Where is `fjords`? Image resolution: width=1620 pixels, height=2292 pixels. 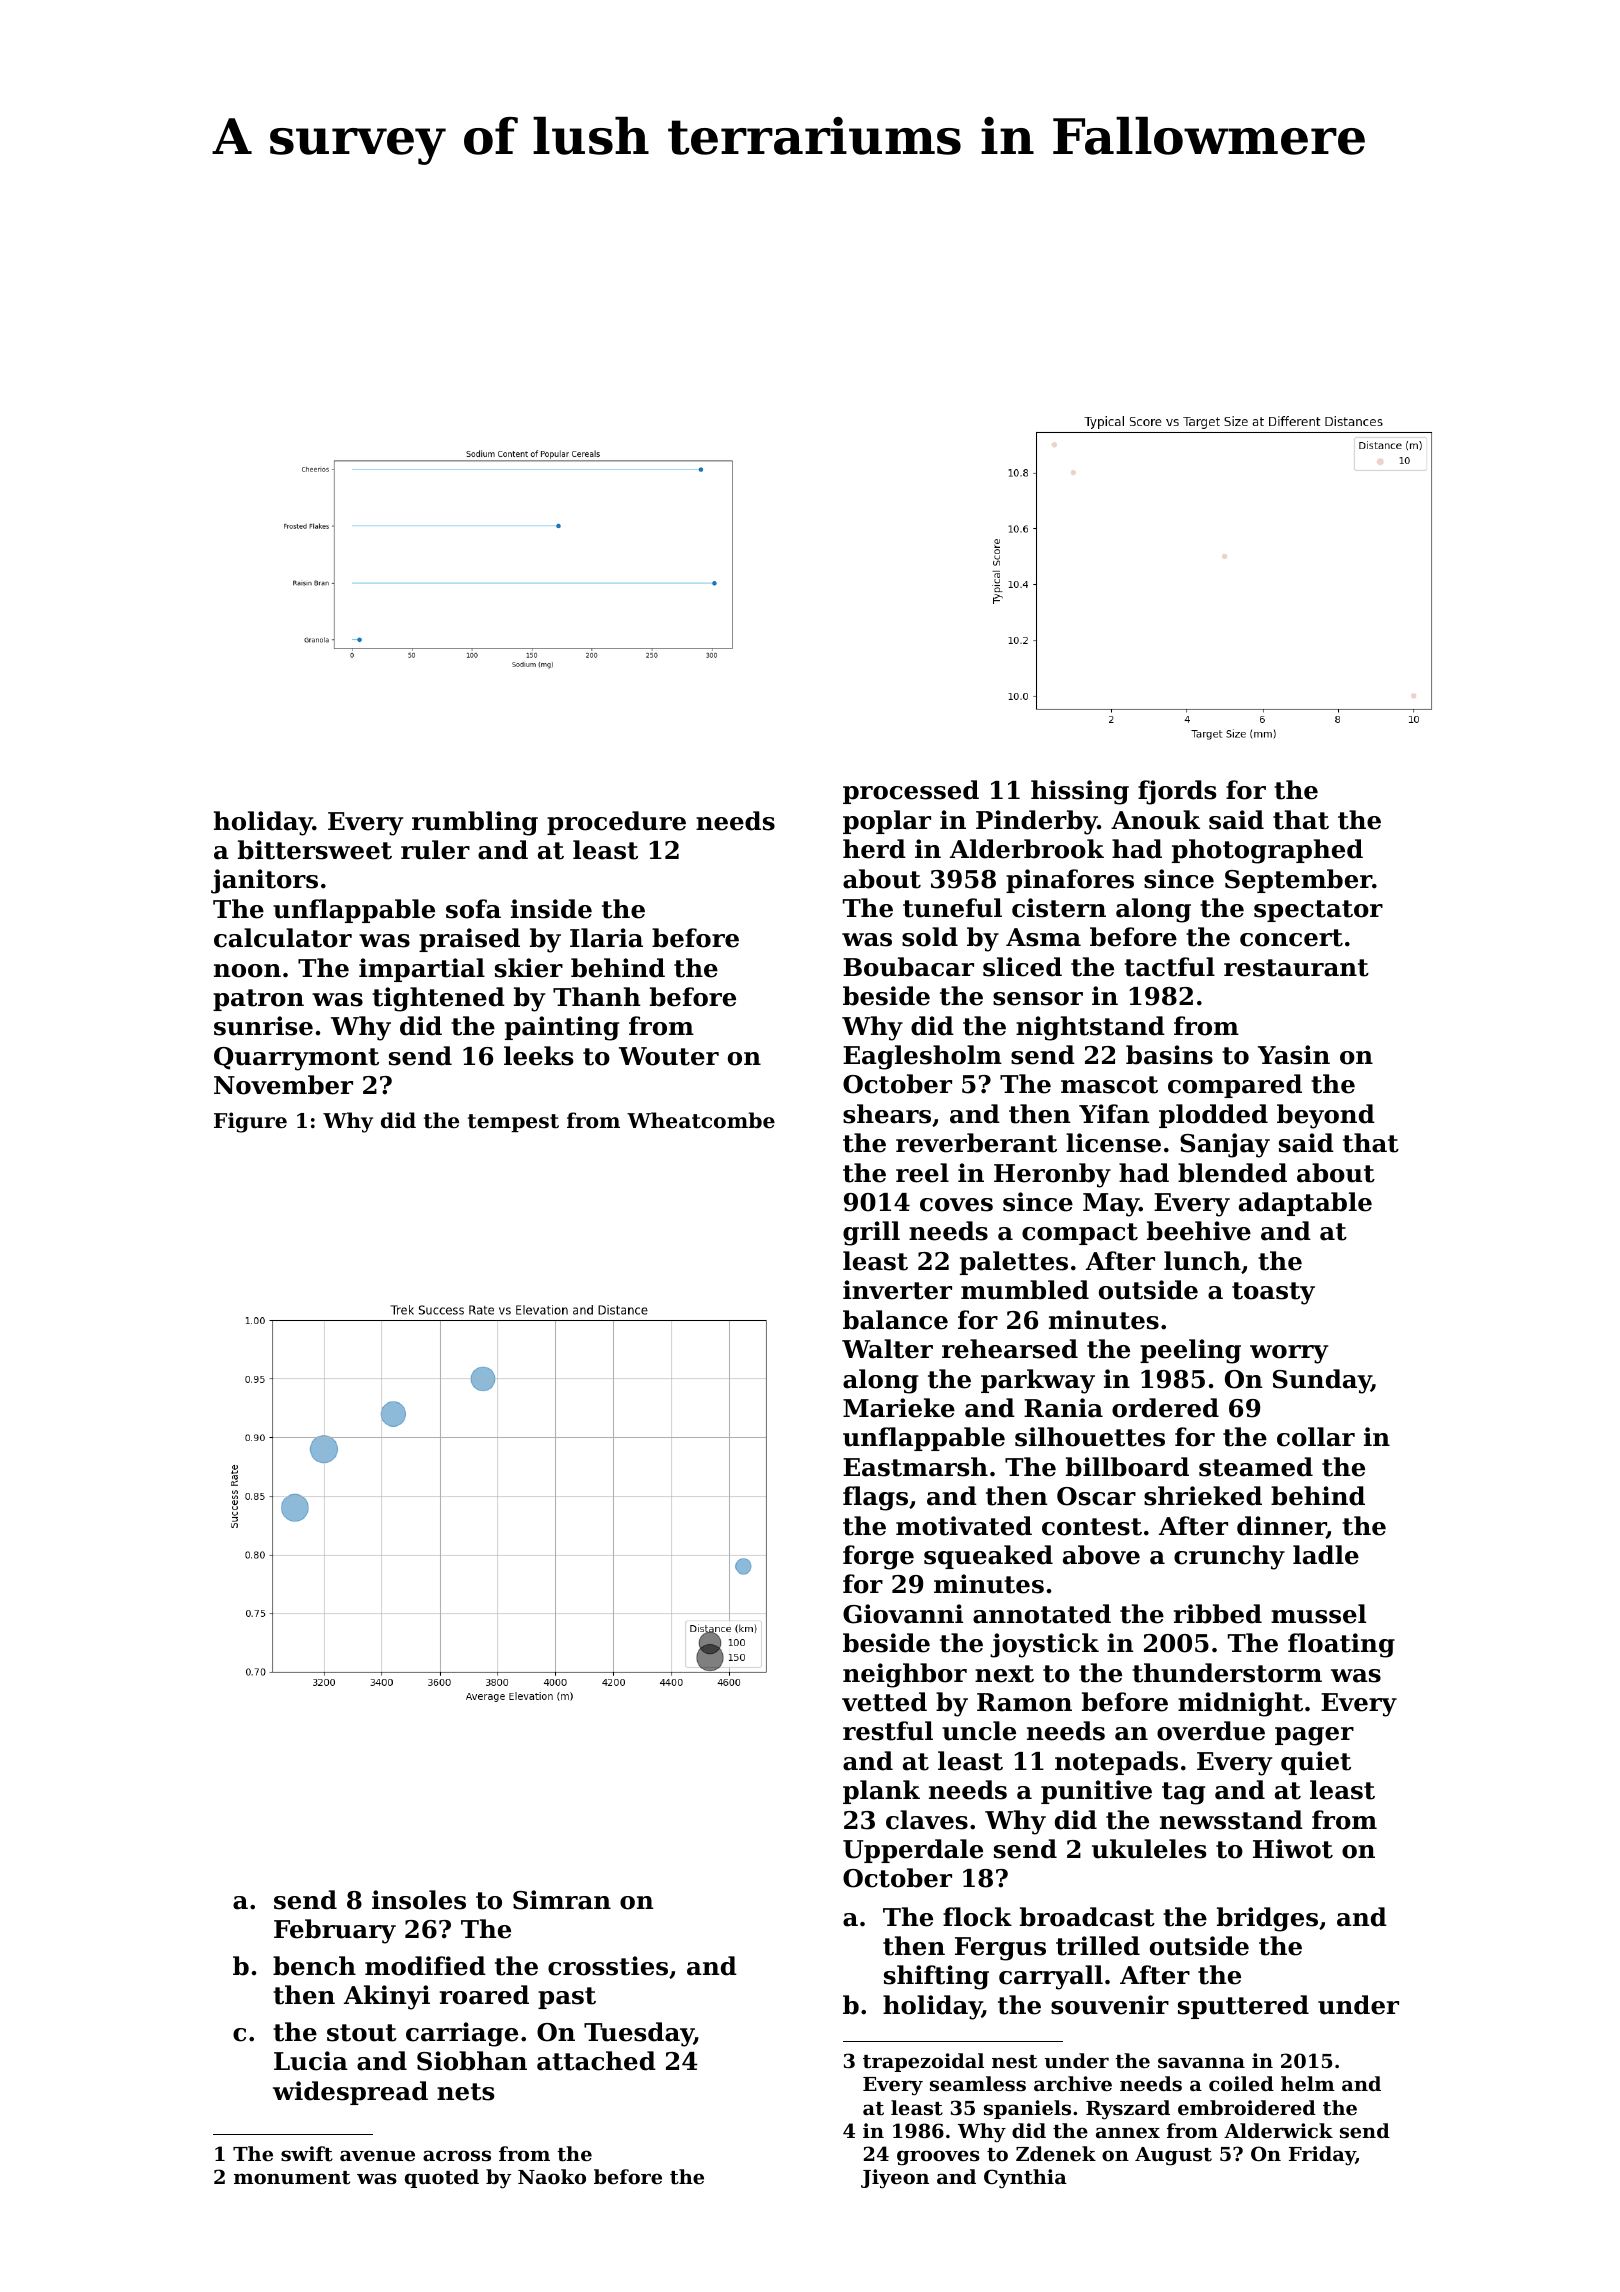 fjords is located at coordinates (1177, 792).
